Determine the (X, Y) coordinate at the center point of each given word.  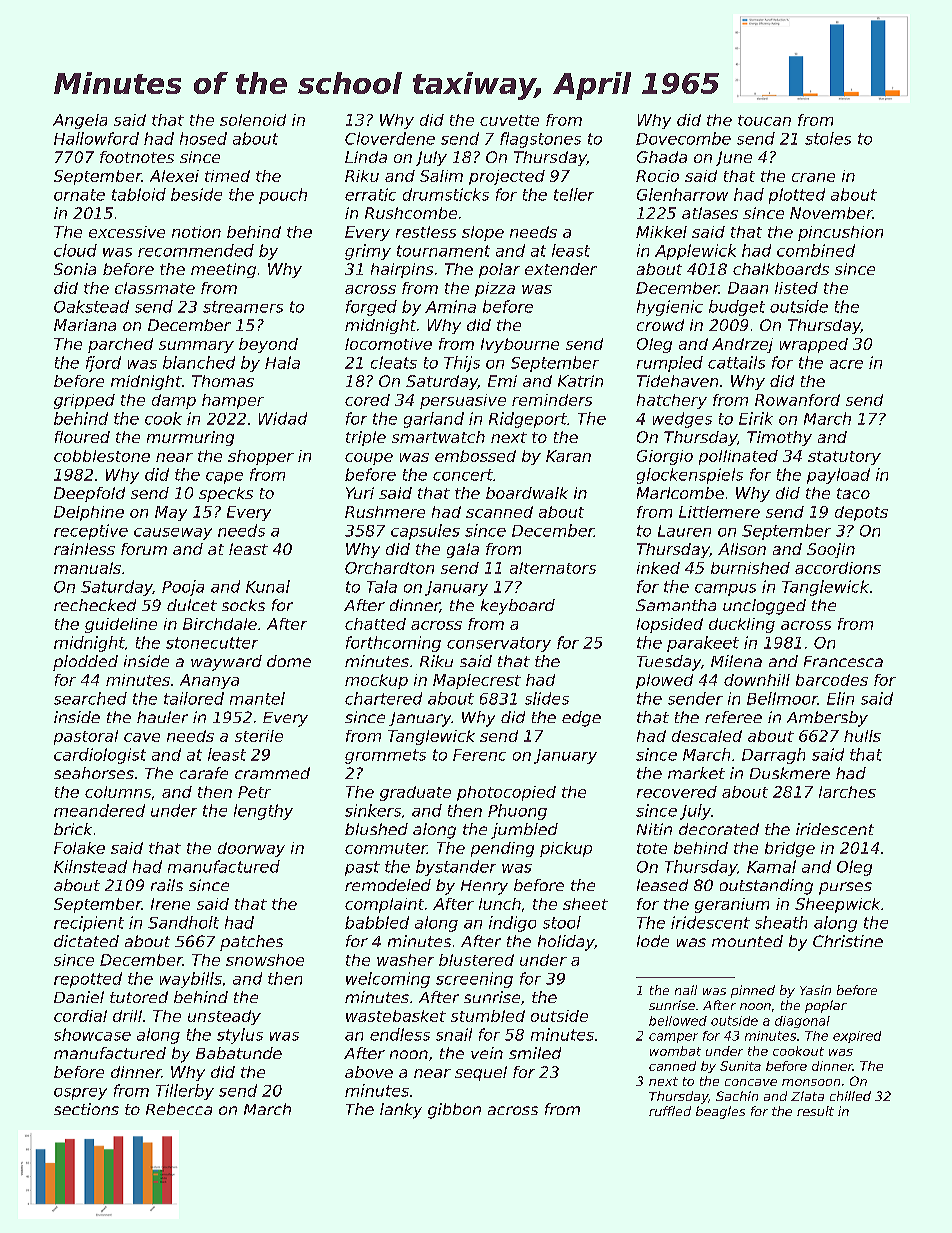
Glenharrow (682, 194)
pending (502, 849)
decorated (719, 829)
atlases (710, 213)
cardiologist (100, 756)
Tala (382, 586)
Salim (441, 176)
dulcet (192, 605)
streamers (243, 307)
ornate (79, 195)
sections (86, 1109)
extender (561, 269)
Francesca (843, 661)
